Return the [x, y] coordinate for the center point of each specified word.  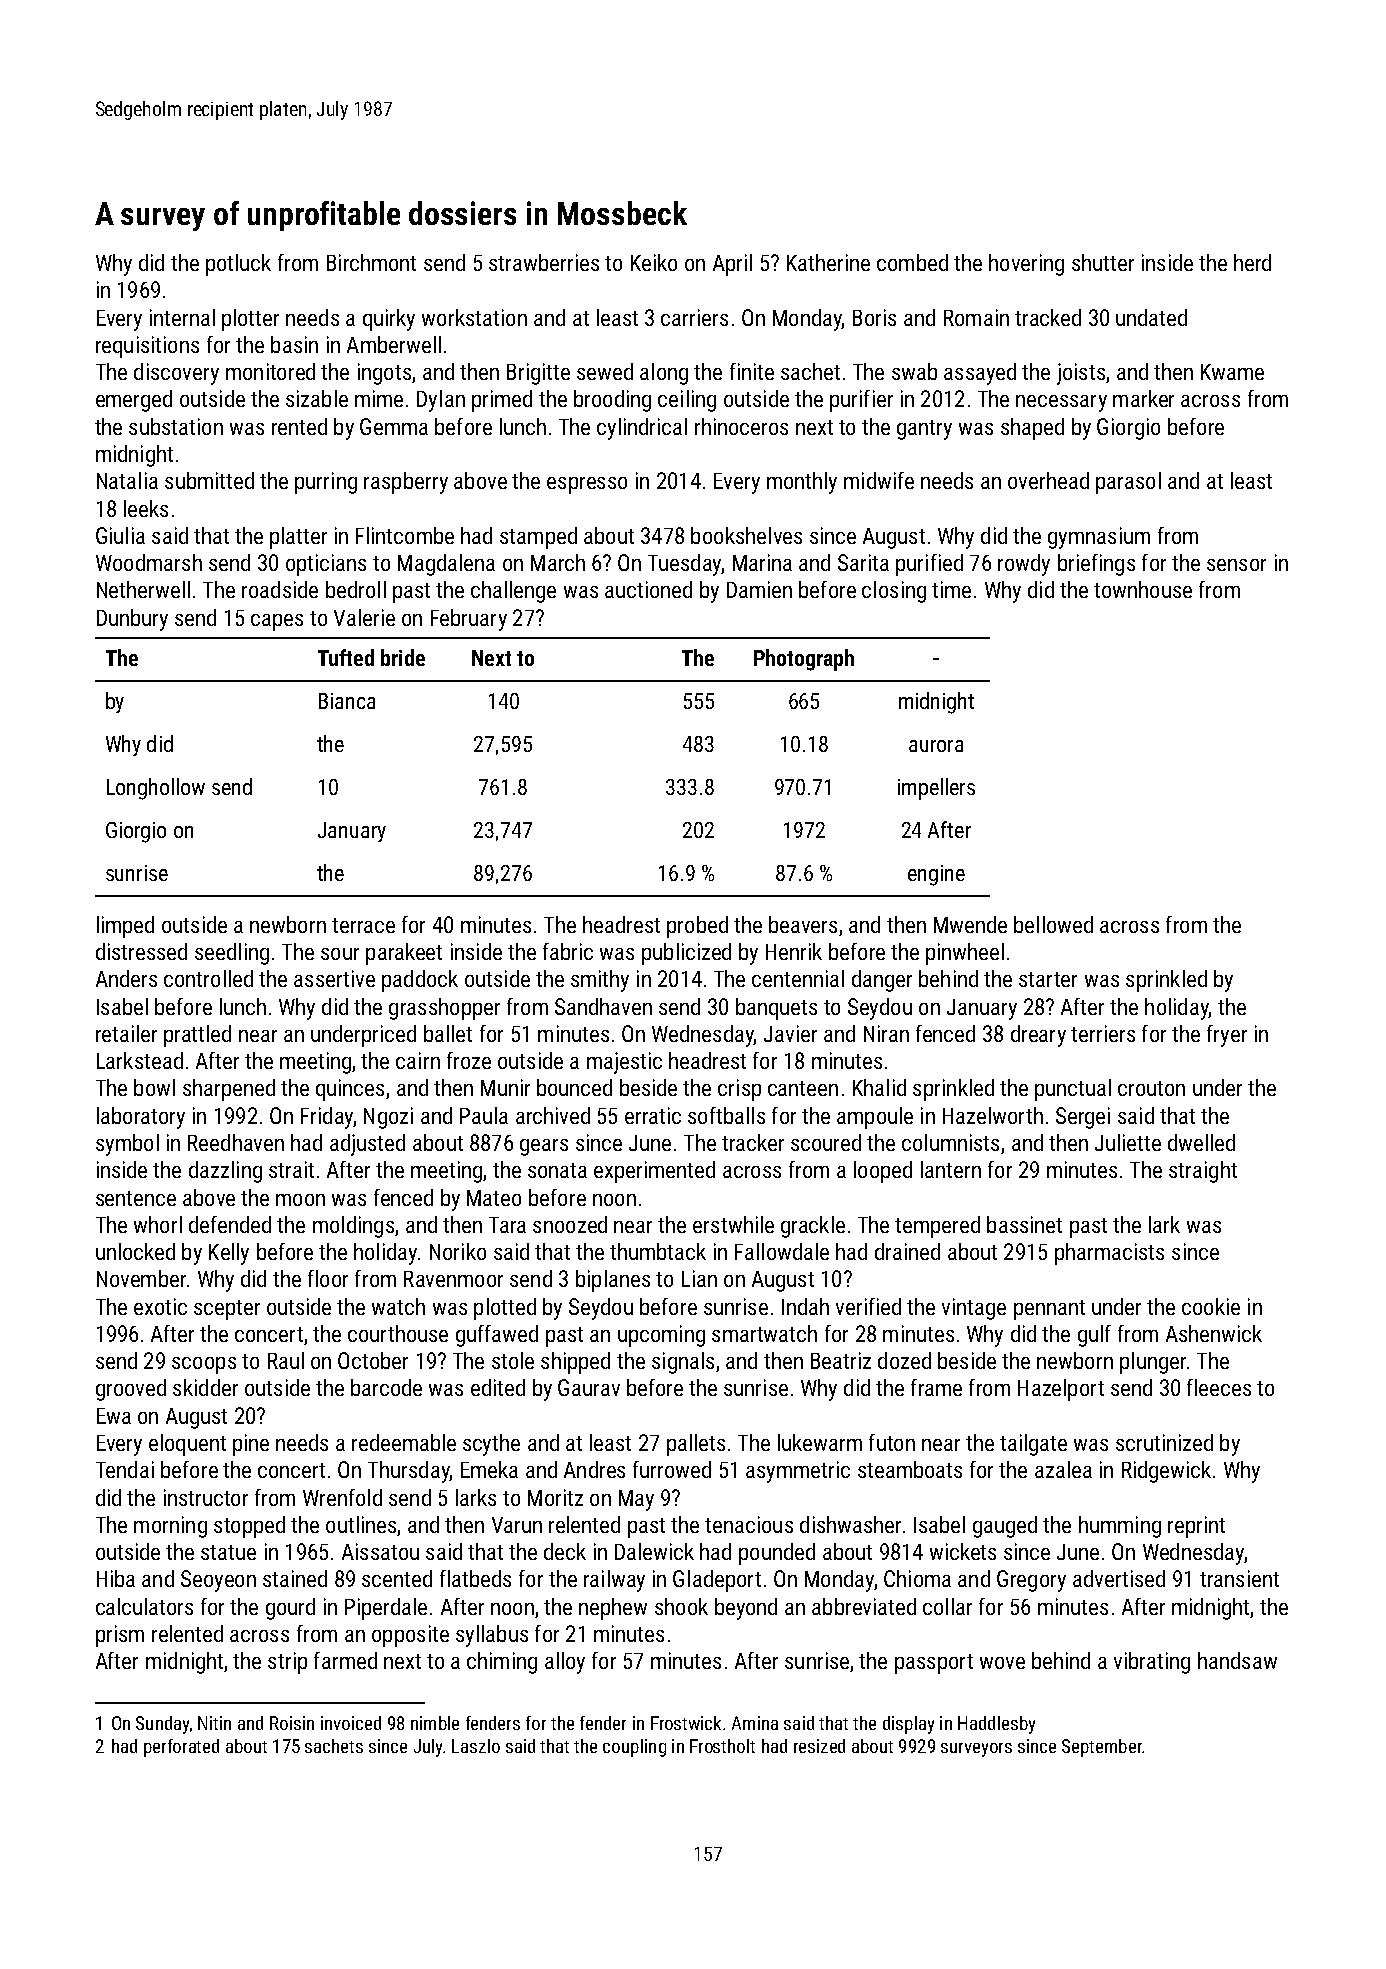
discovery [176, 374]
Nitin [214, 1723]
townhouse [1143, 589]
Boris [874, 317]
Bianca [347, 701]
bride [403, 657]
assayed [980, 374]
